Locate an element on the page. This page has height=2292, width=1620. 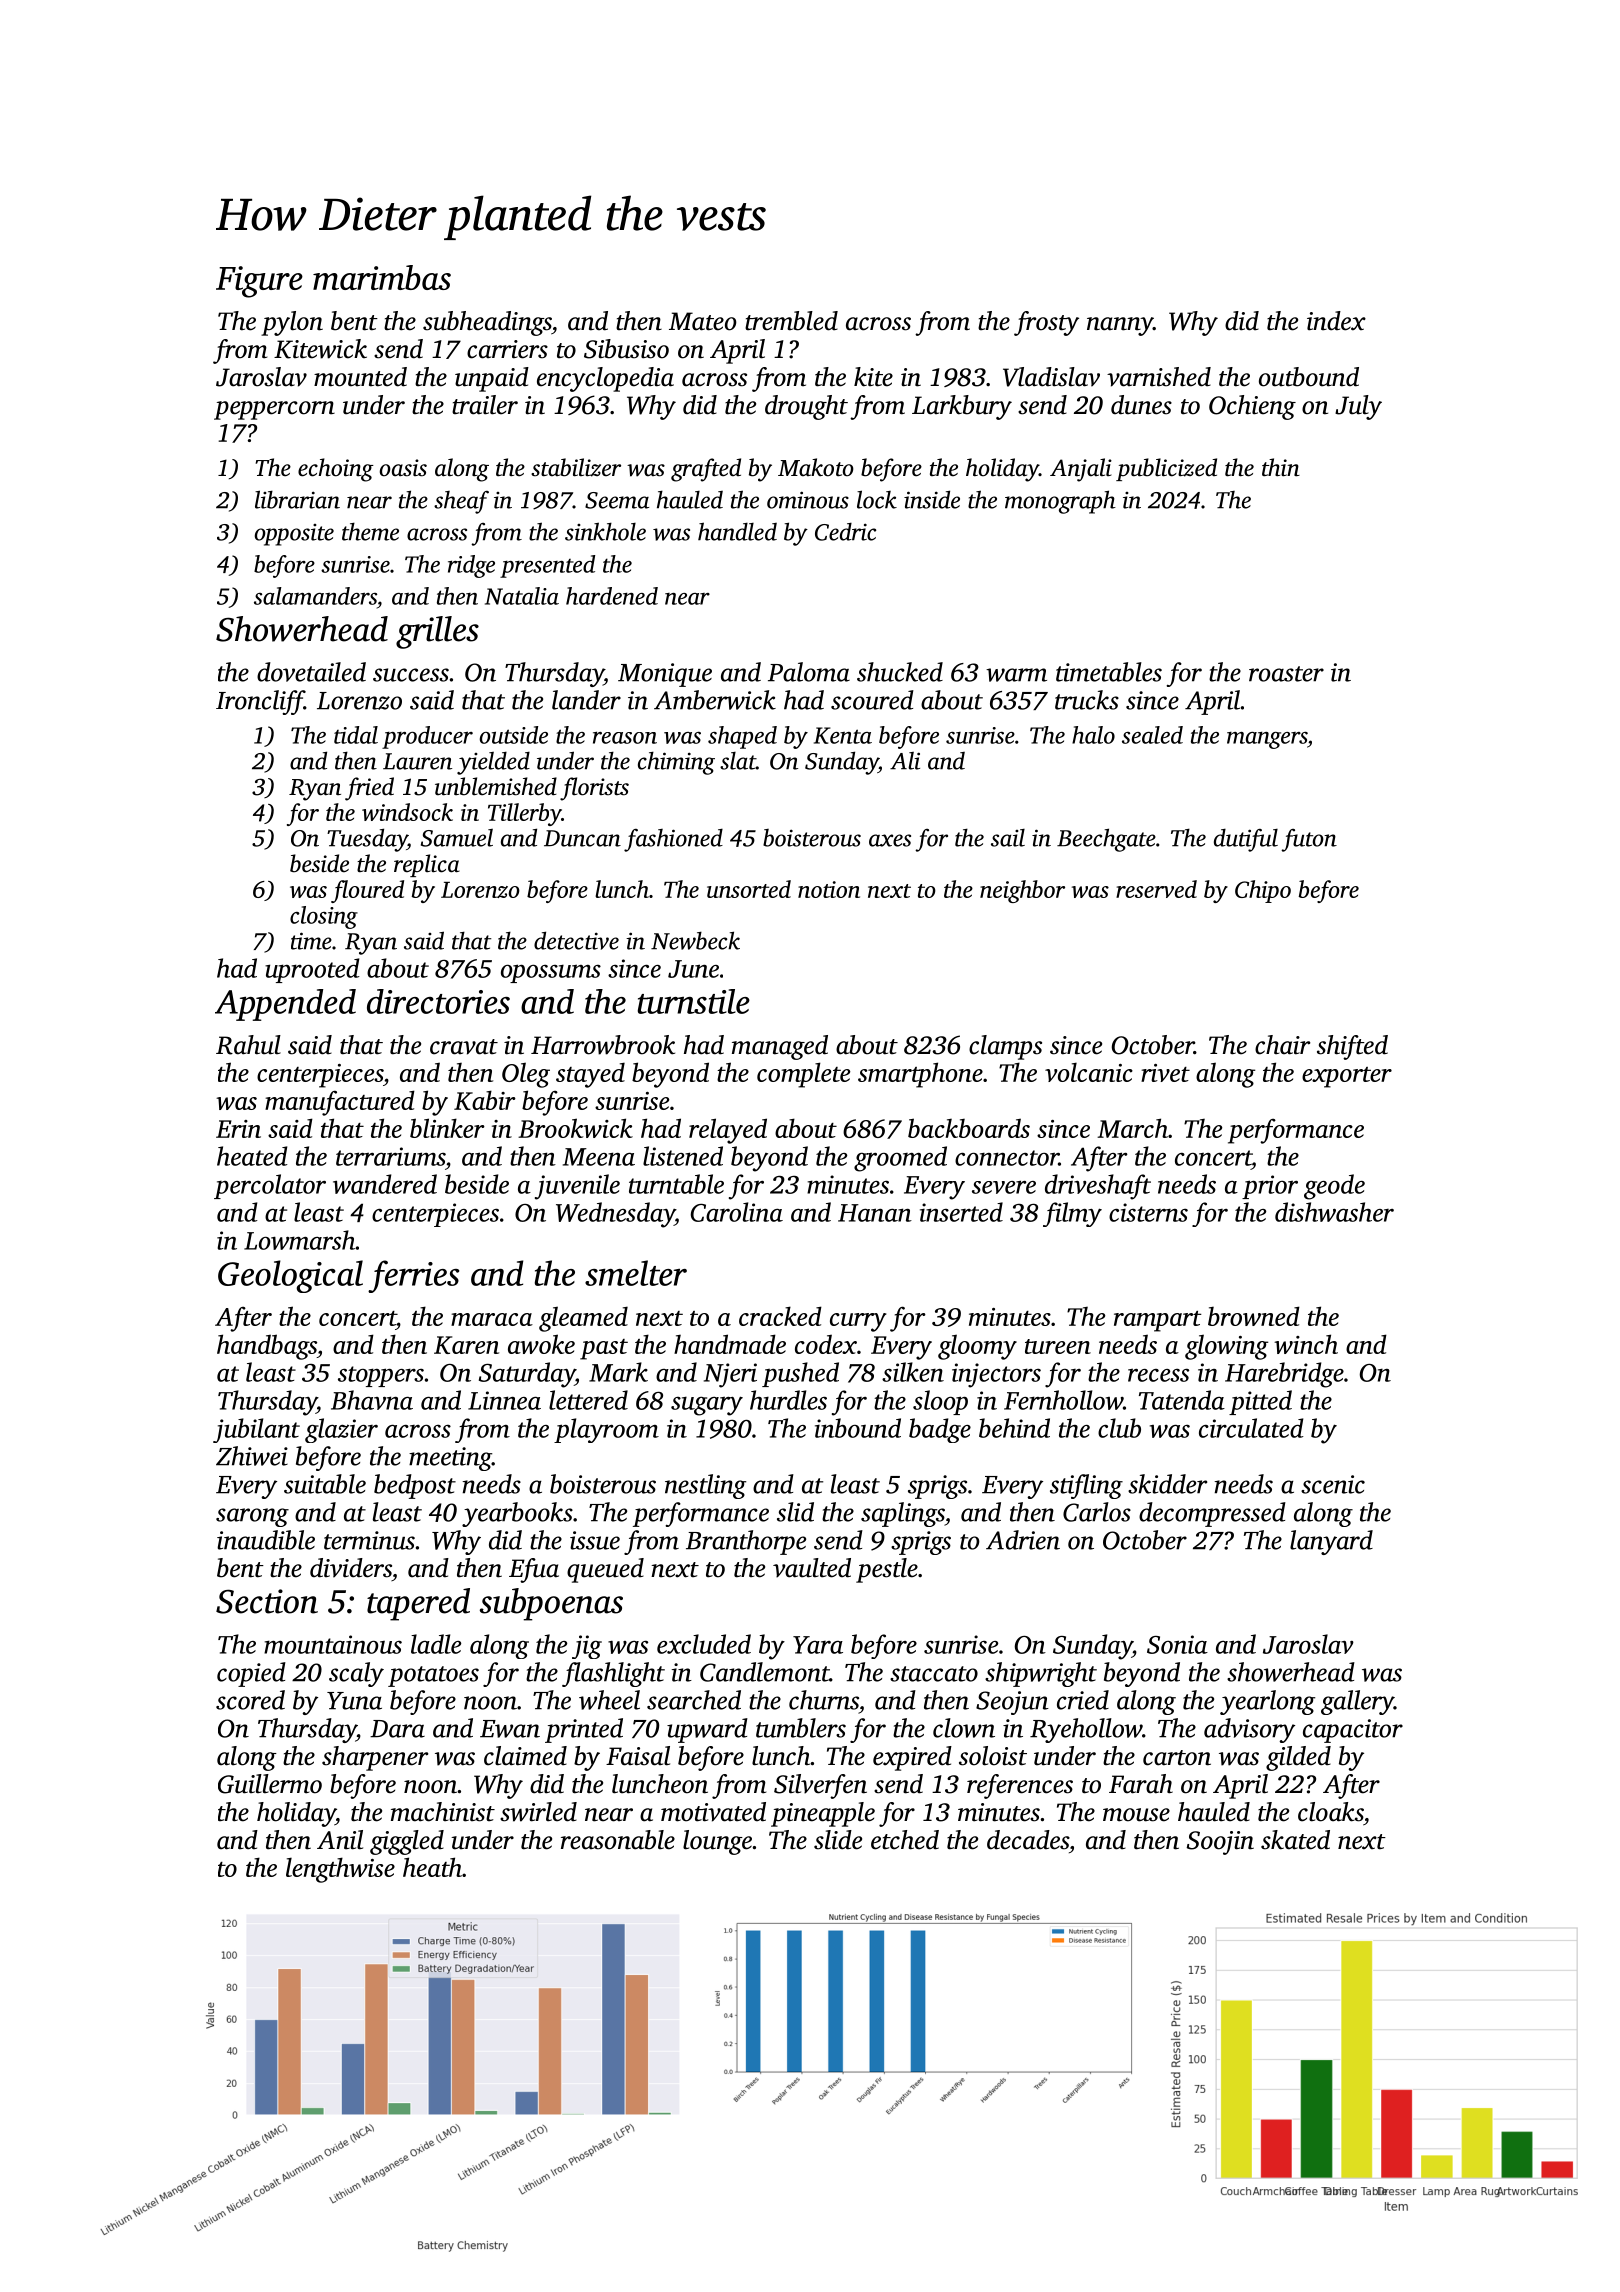
lengthwise is located at coordinates (340, 1870).
